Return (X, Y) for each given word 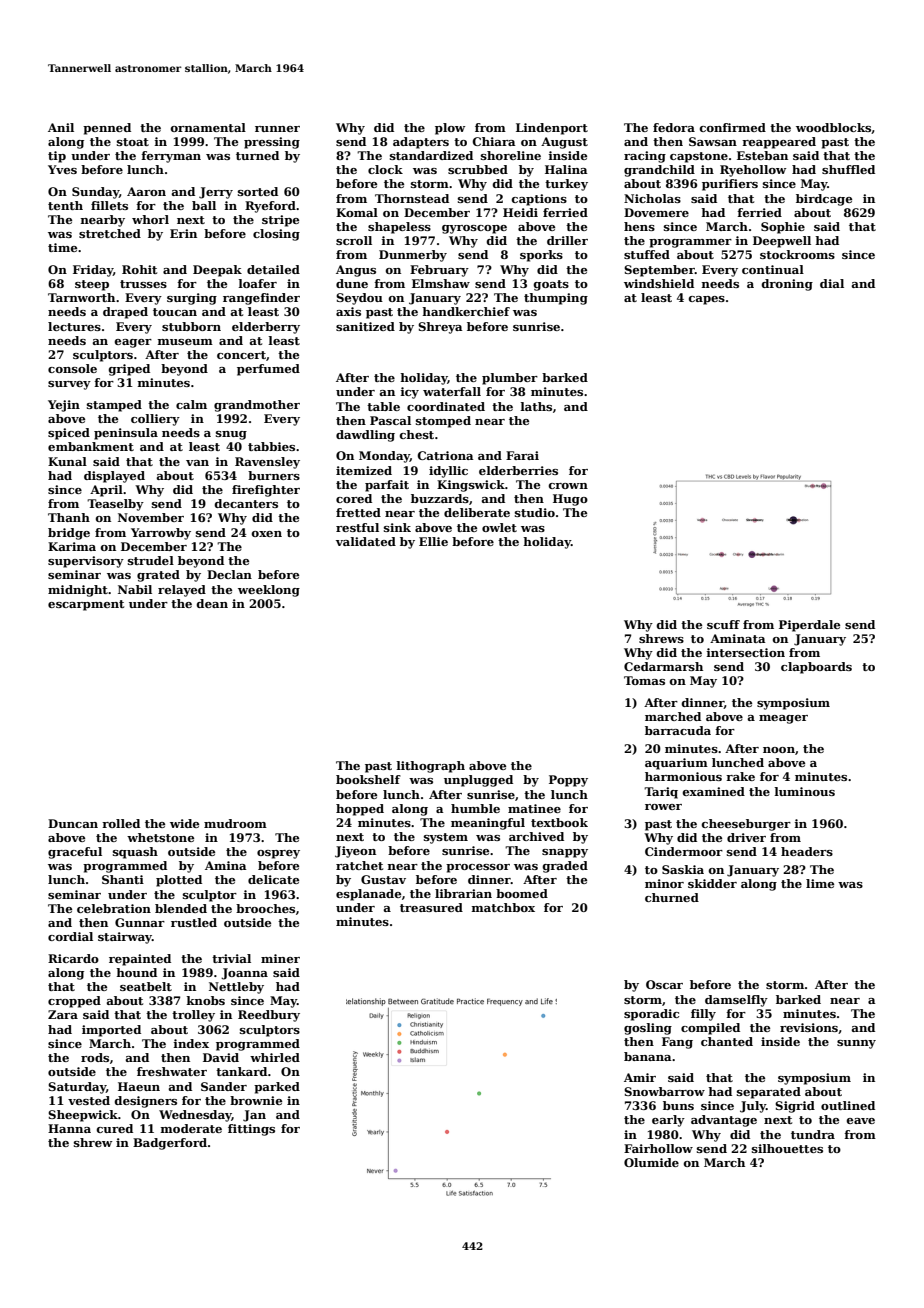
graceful (75, 853)
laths (536, 406)
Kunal (67, 461)
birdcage (824, 200)
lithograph (430, 767)
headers (807, 851)
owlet (499, 527)
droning (787, 285)
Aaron (146, 191)
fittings (251, 1130)
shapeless (399, 228)
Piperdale (809, 626)
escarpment (86, 605)
